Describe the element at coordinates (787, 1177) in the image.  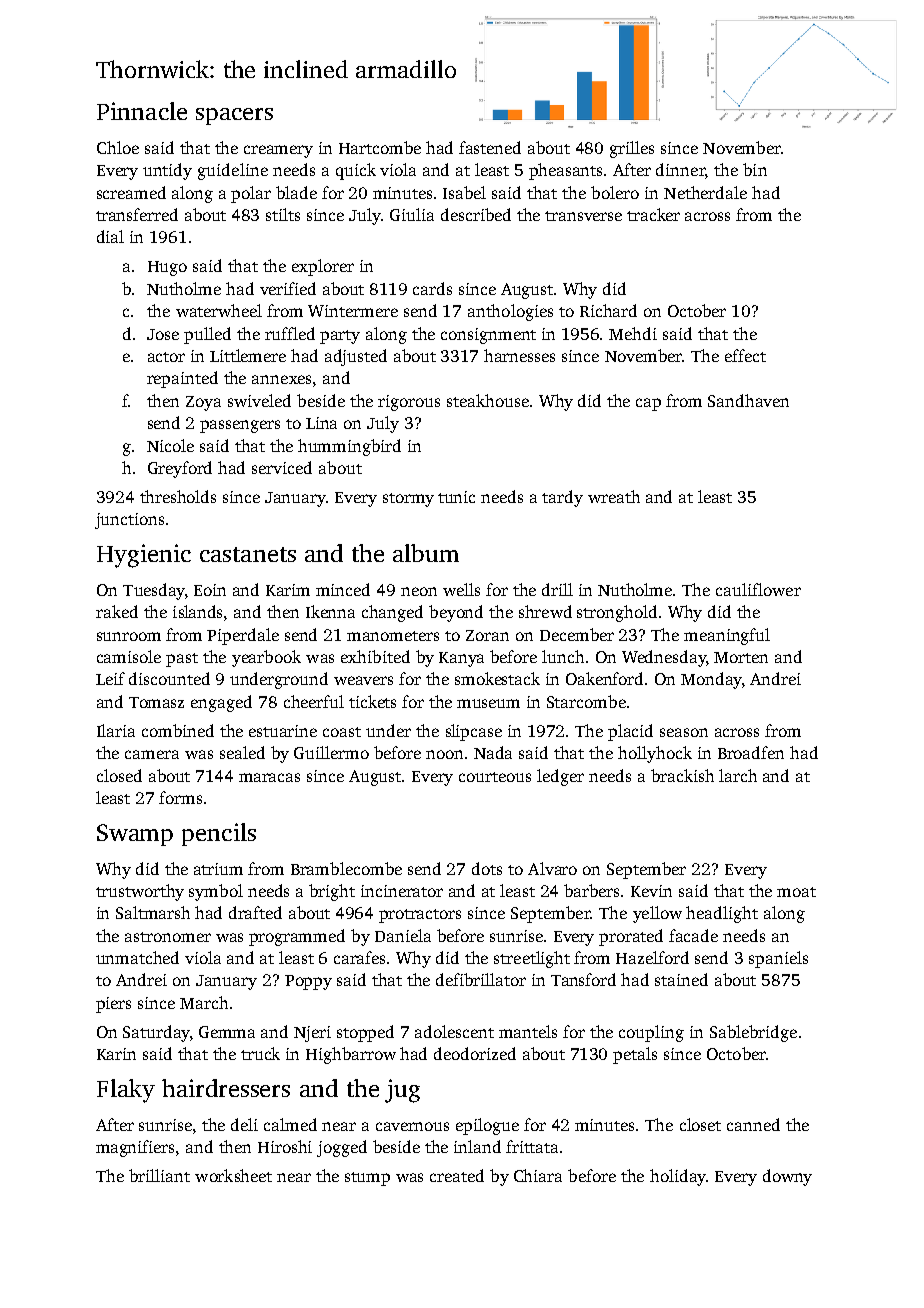
I see `downy` at that location.
